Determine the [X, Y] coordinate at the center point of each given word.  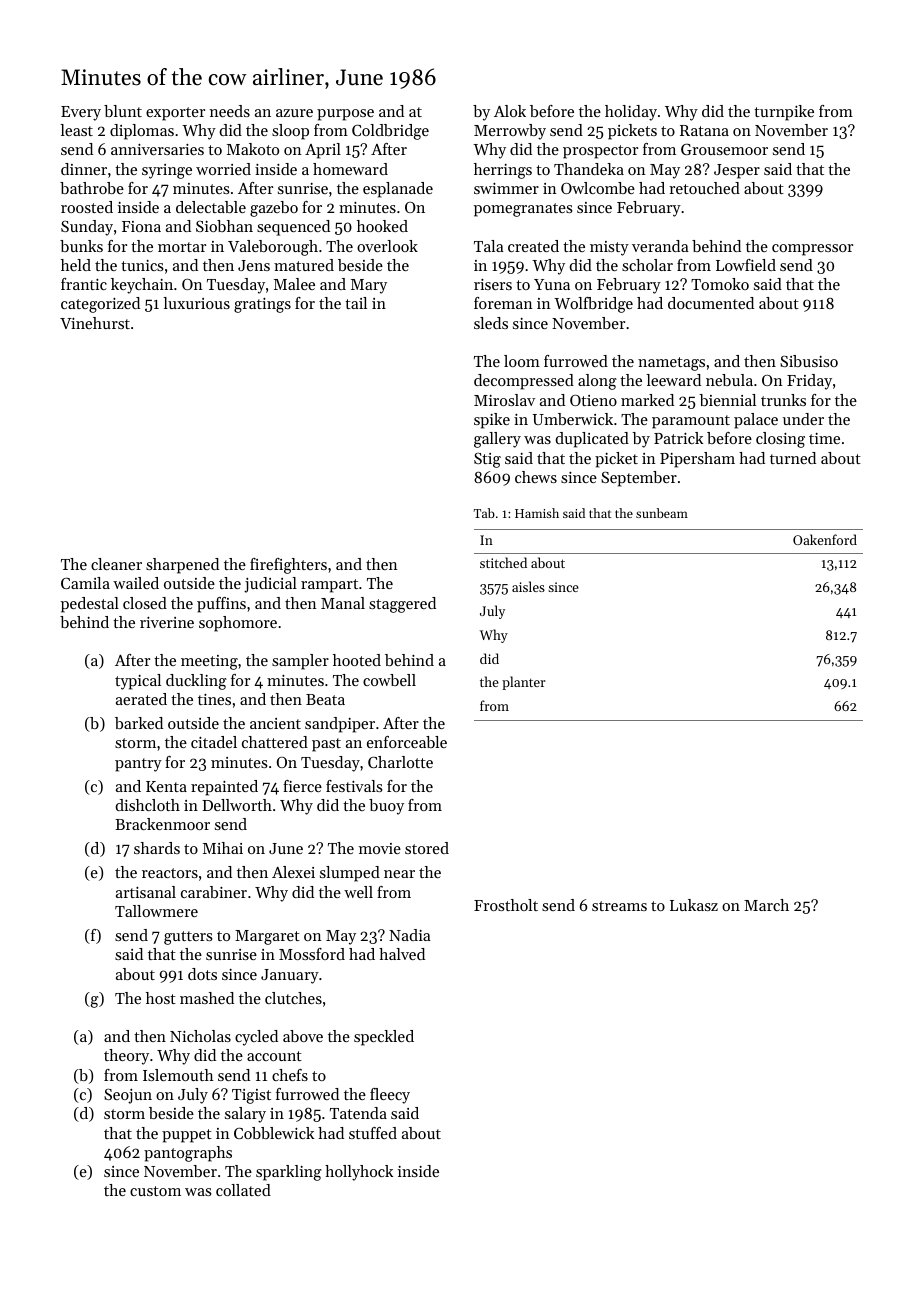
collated [243, 1190]
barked [139, 723]
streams [619, 906]
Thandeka [589, 169]
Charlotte [400, 762]
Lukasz [694, 905]
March [766, 905]
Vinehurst [95, 323]
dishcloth [147, 805]
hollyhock [359, 1173]
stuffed [373, 1133]
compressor [812, 250]
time [824, 438]
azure [294, 113]
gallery [497, 440]
